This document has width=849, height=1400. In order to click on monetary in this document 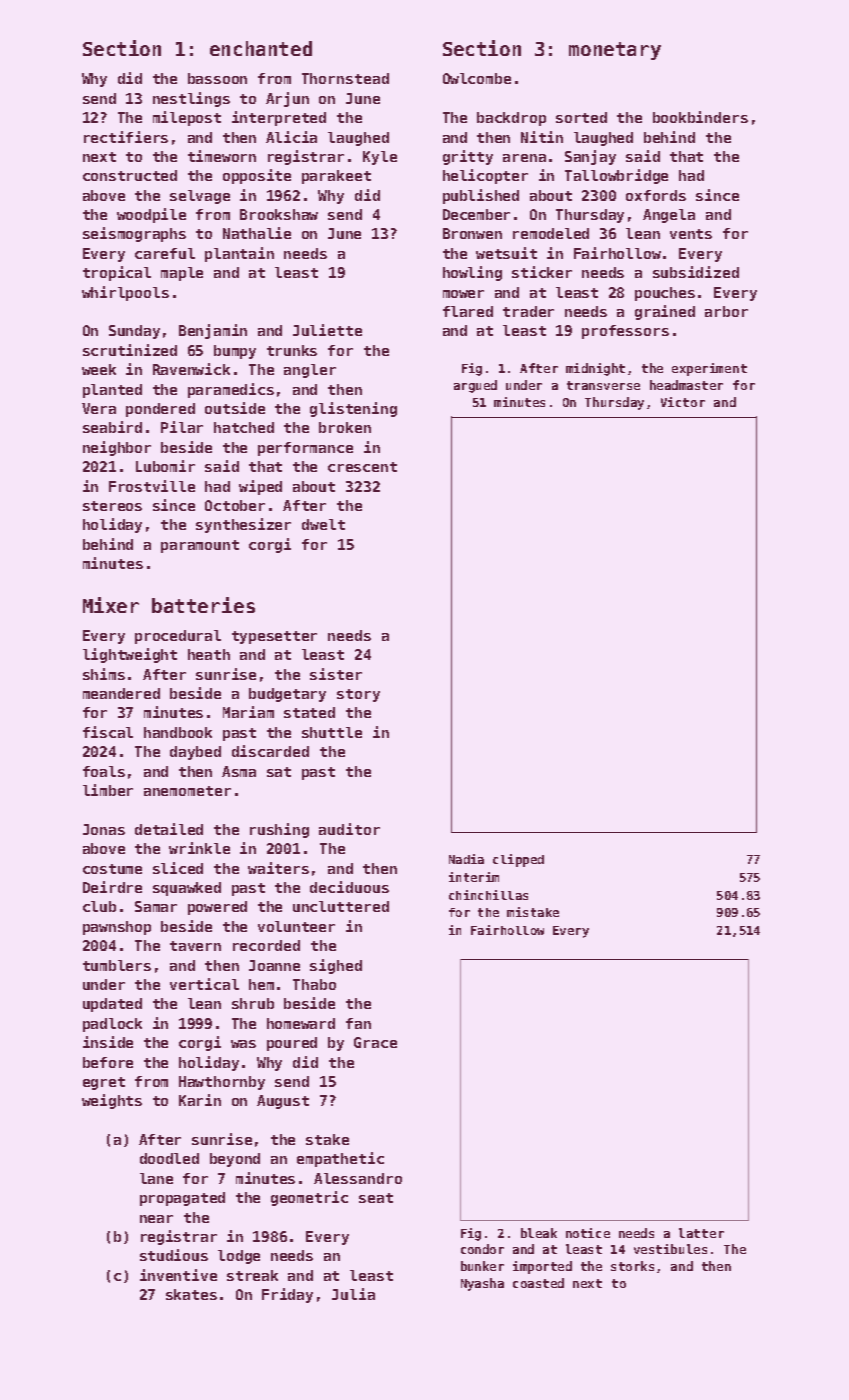, I will do `click(615, 51)`.
